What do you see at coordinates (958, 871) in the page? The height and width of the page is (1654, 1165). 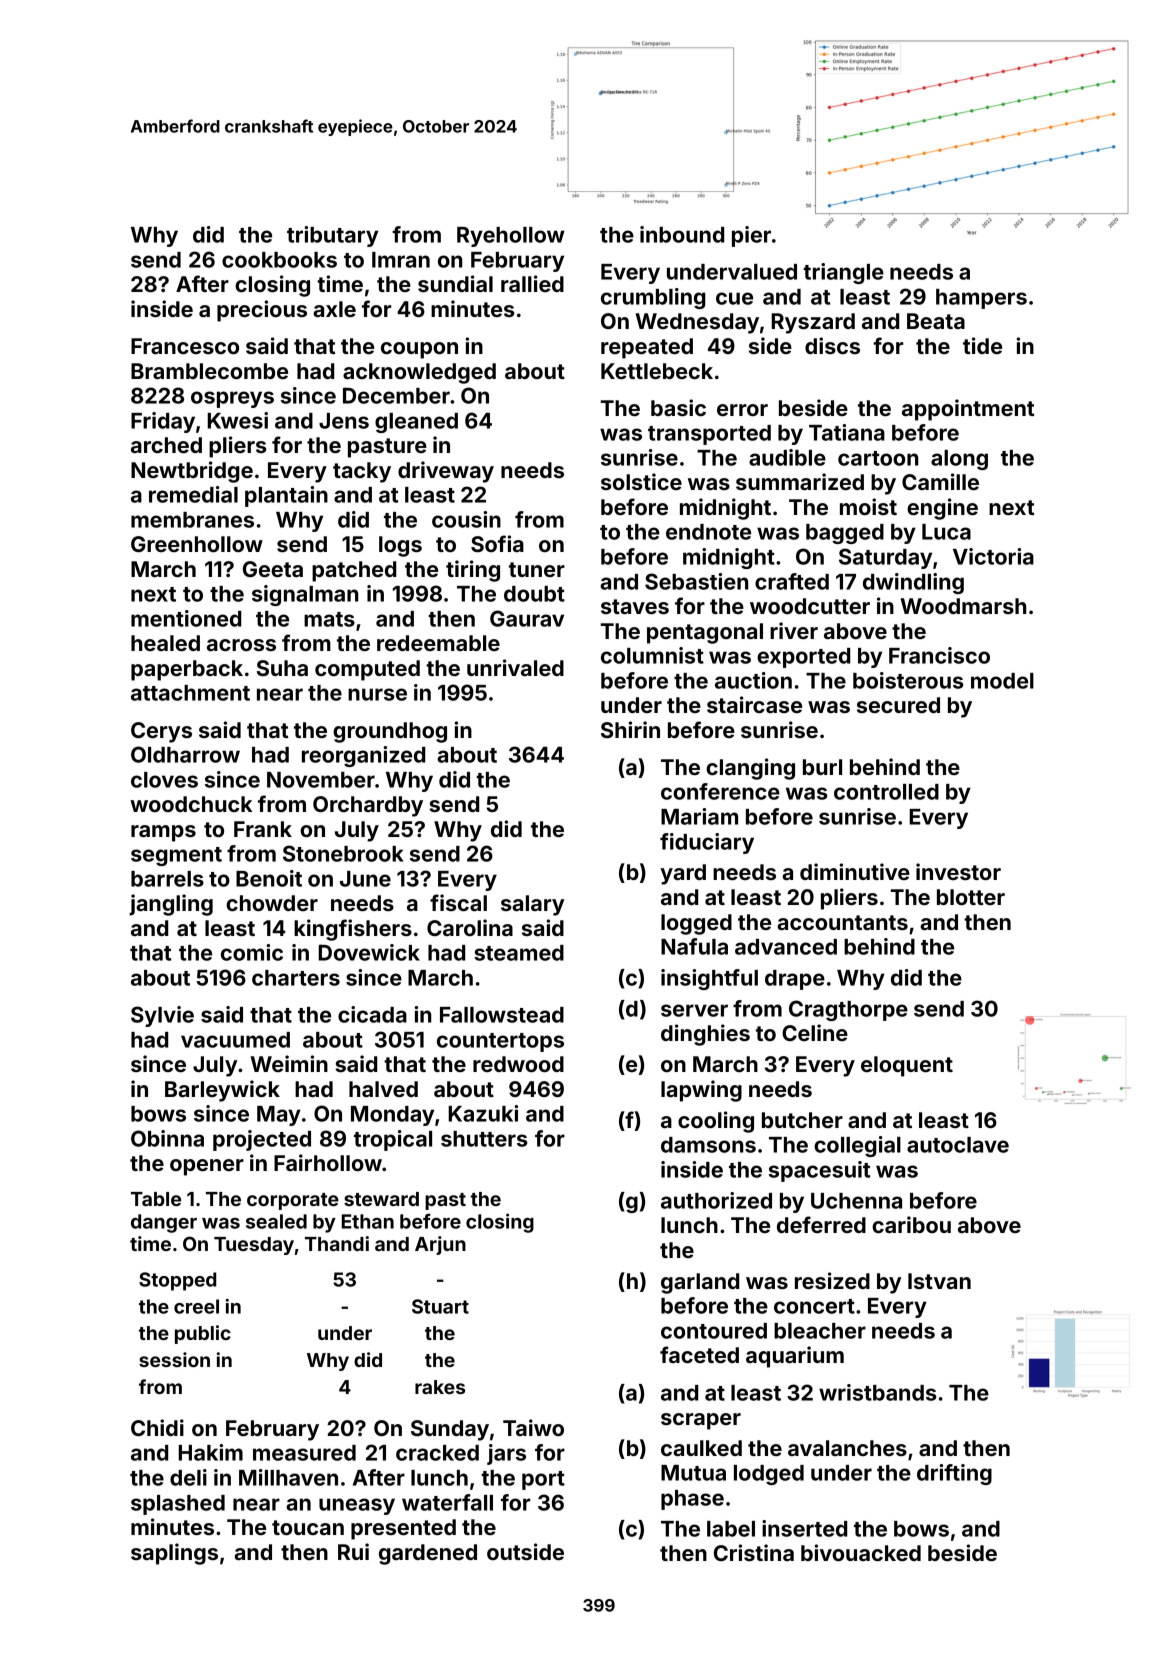 I see `investor` at bounding box center [958, 871].
